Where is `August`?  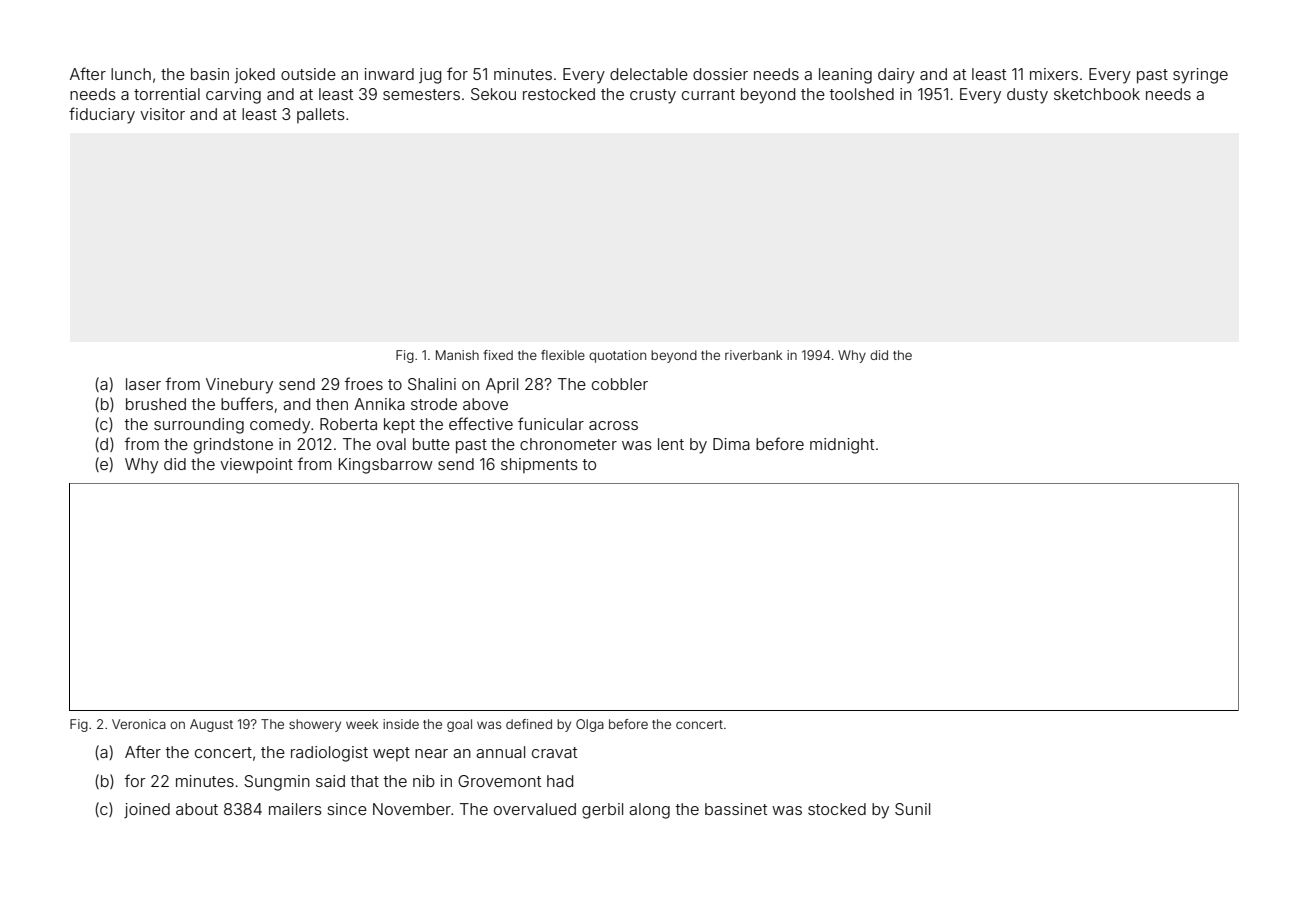
August is located at coordinates (211, 725).
